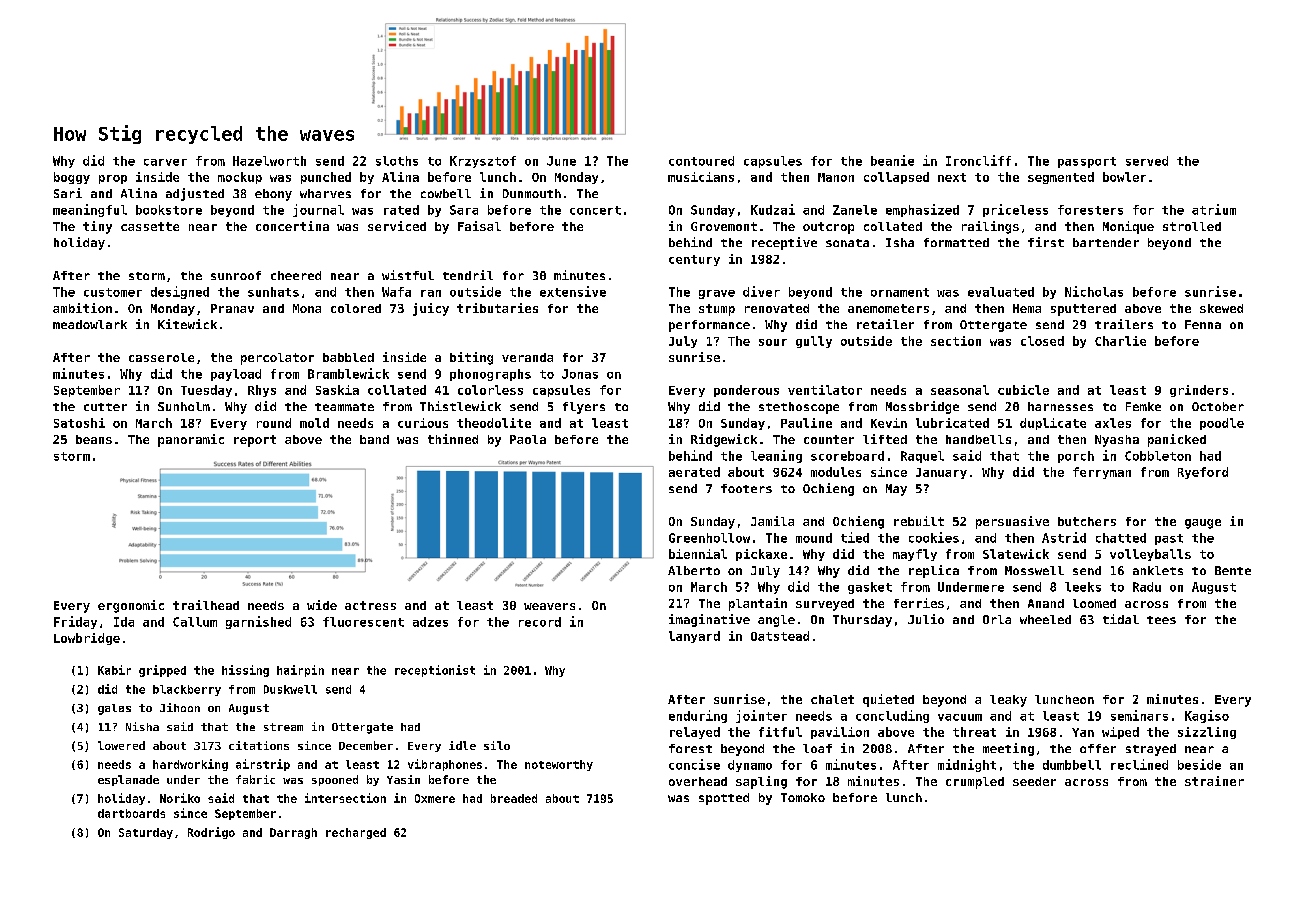 Image resolution: width=1308 pixels, height=924 pixels. Describe the element at coordinates (131, 606) in the screenshot. I see `ergonomic` at that location.
